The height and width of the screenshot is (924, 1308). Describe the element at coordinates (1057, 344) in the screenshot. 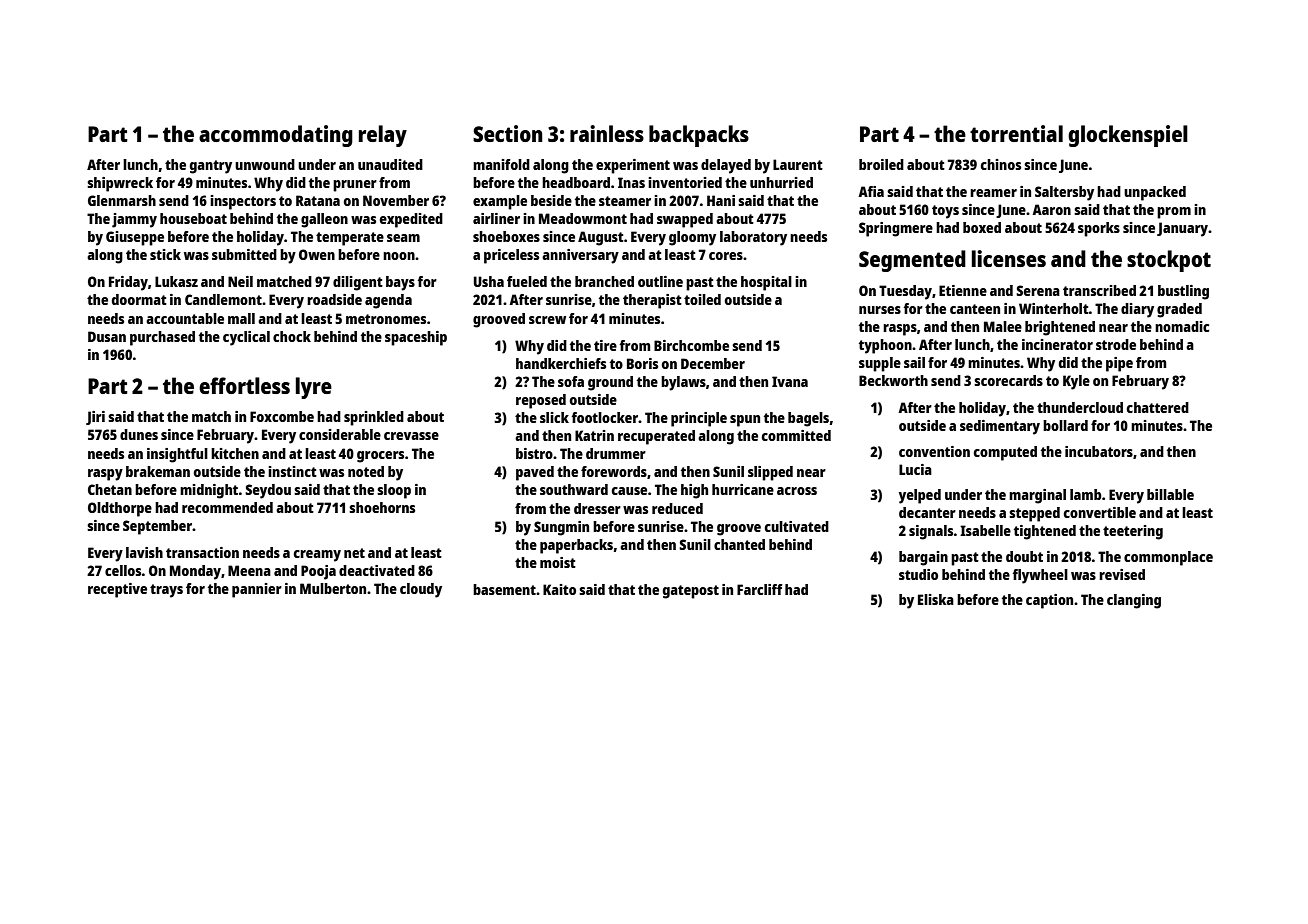

I see `incinerator` at that location.
